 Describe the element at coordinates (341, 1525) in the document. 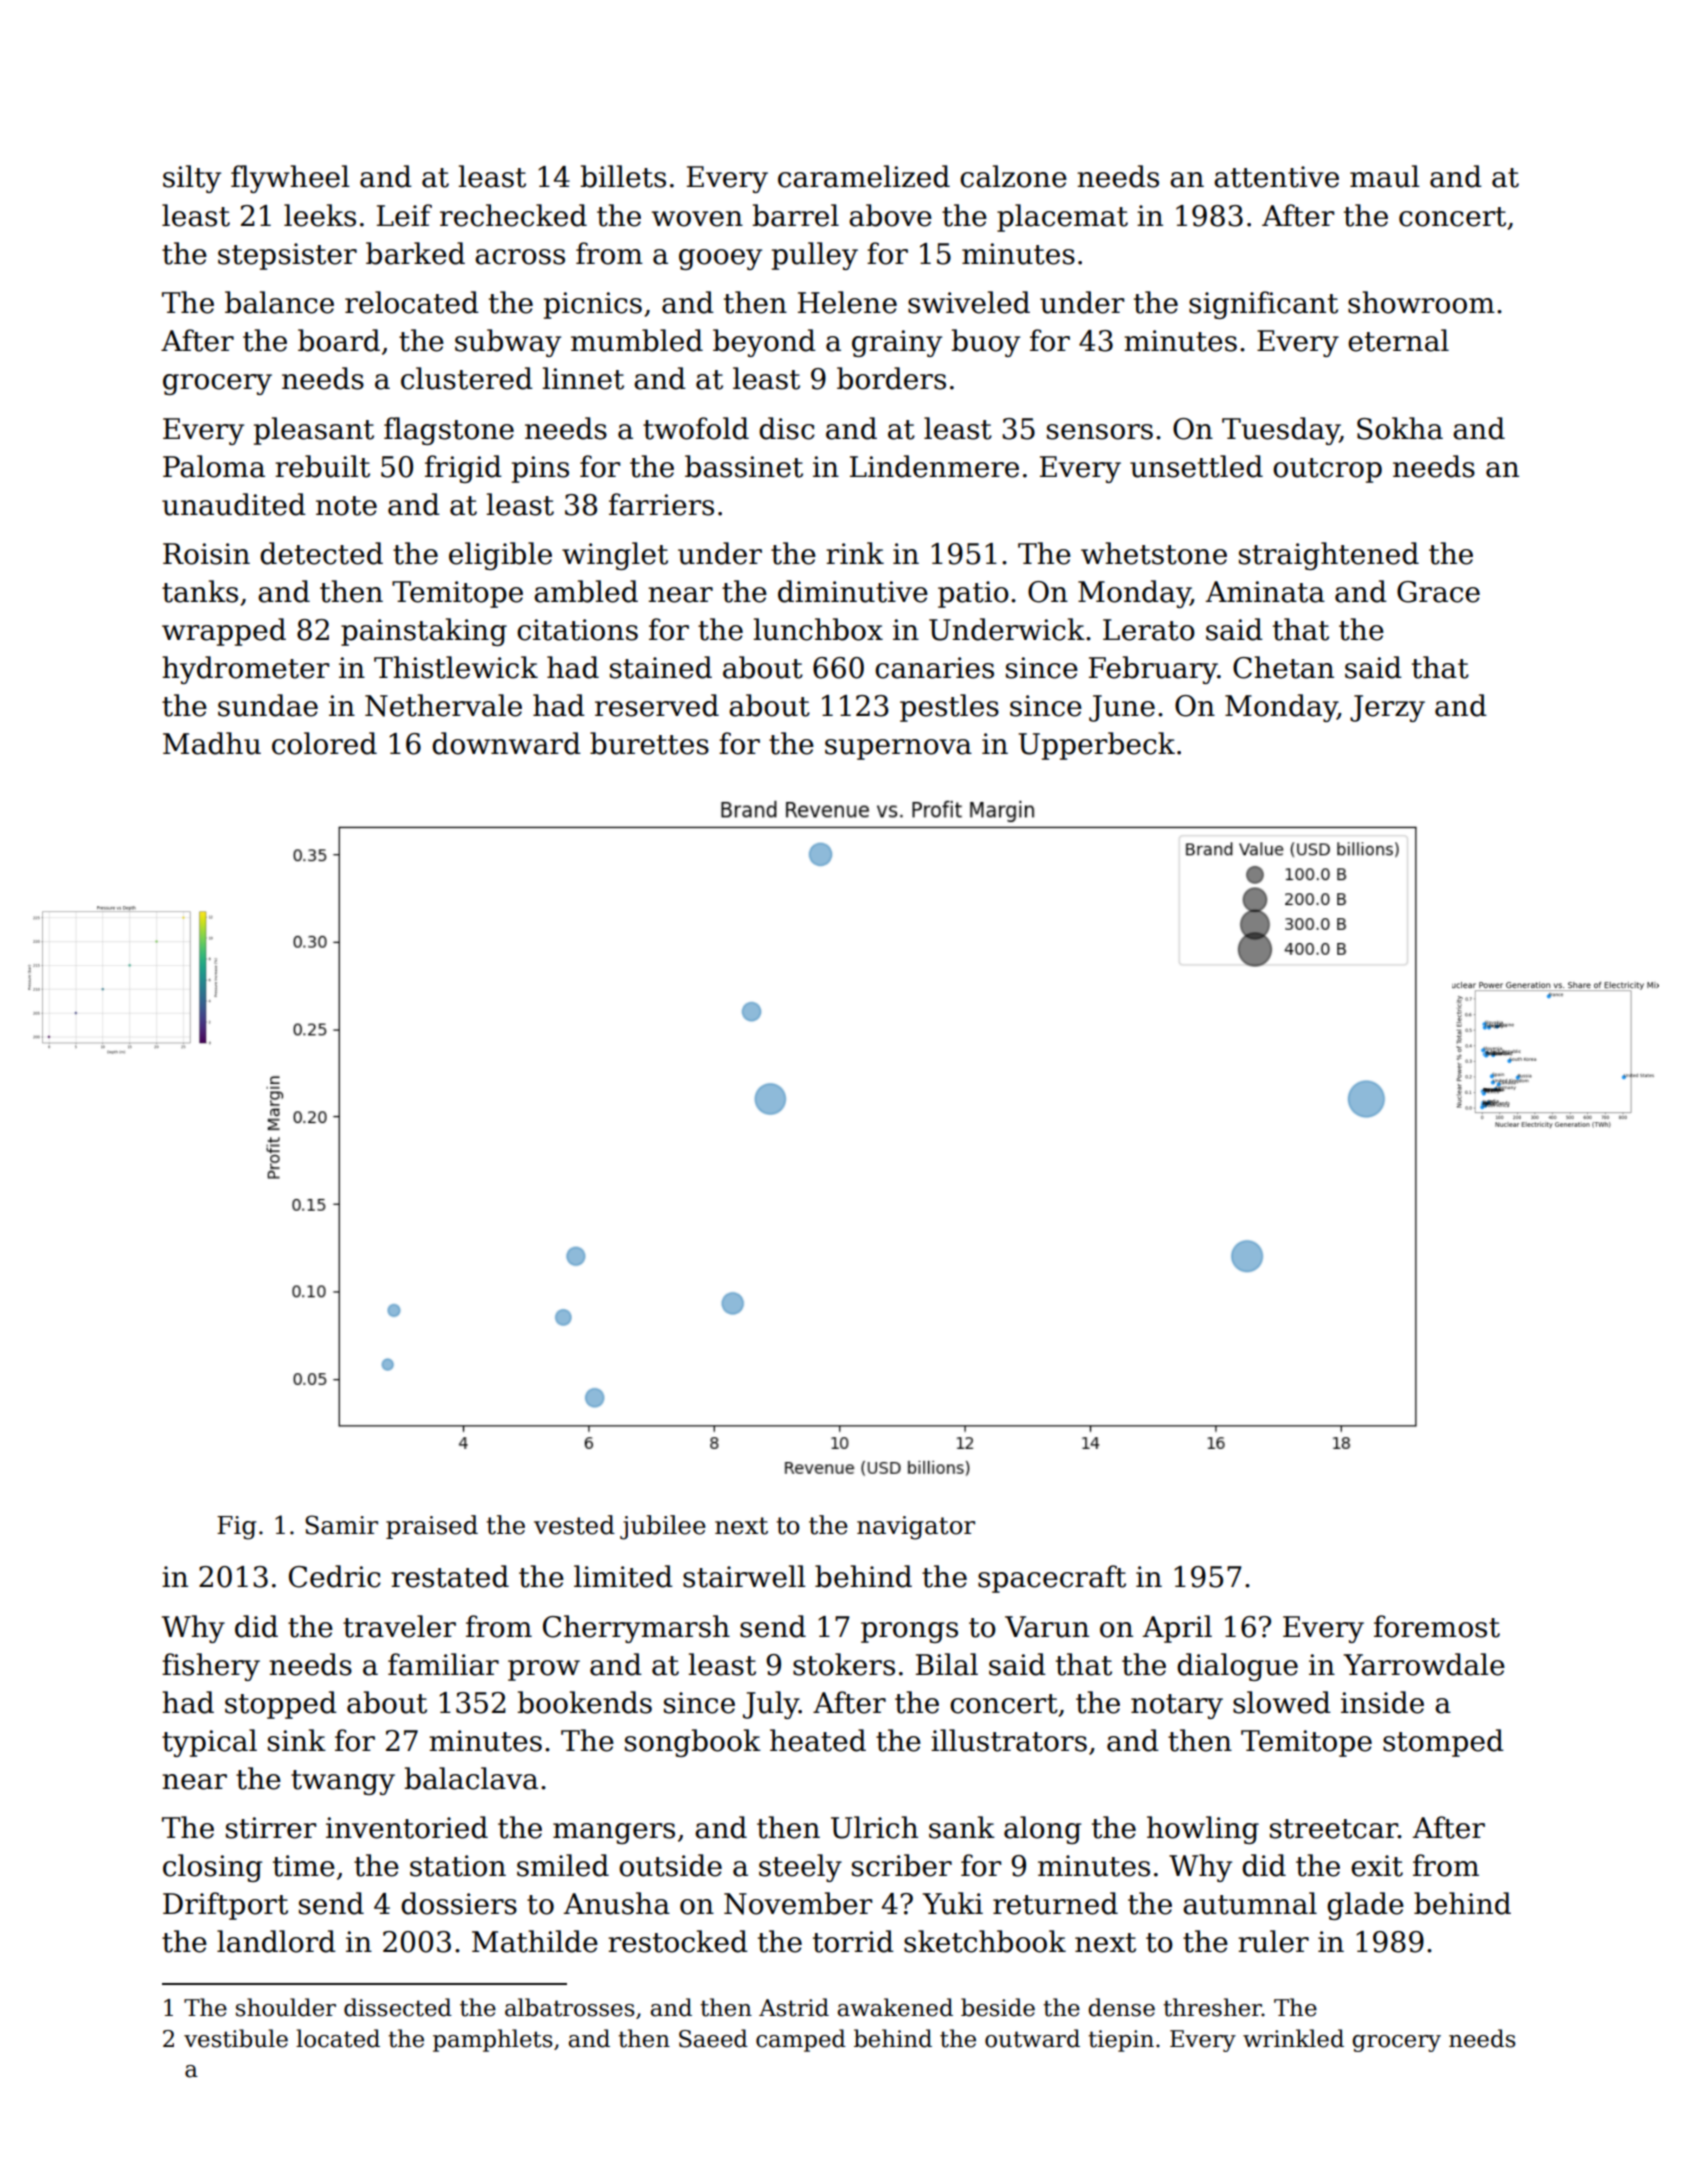

I see `Samir` at that location.
